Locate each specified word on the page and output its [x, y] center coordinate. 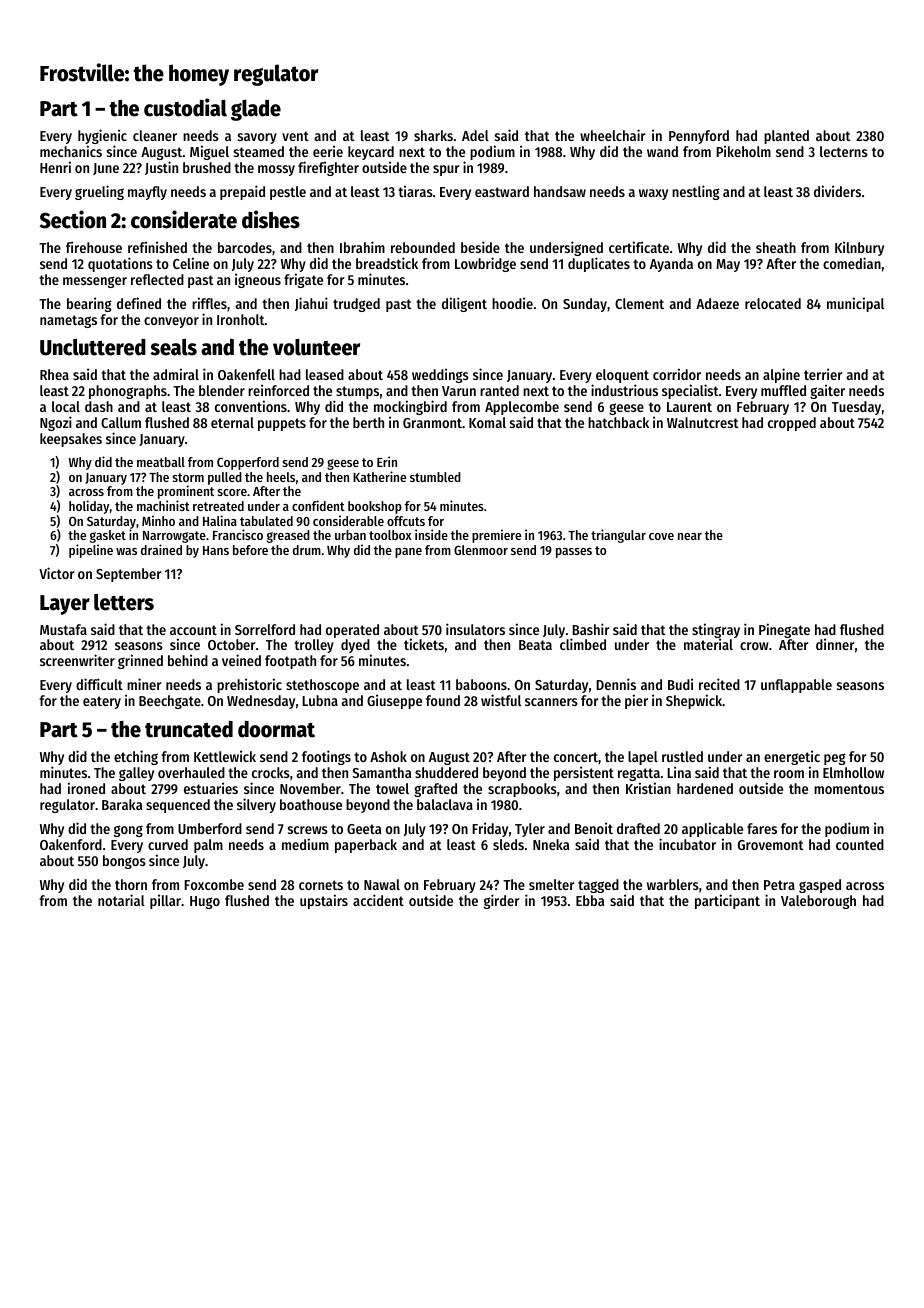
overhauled [191, 772]
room [789, 774]
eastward [502, 191]
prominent [186, 492]
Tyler [530, 830]
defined [139, 303]
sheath [776, 247]
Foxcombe [214, 884]
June [106, 169]
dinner [835, 644]
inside [431, 534]
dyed [356, 647]
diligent [464, 304]
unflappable [796, 686]
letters [124, 602]
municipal [855, 304]
